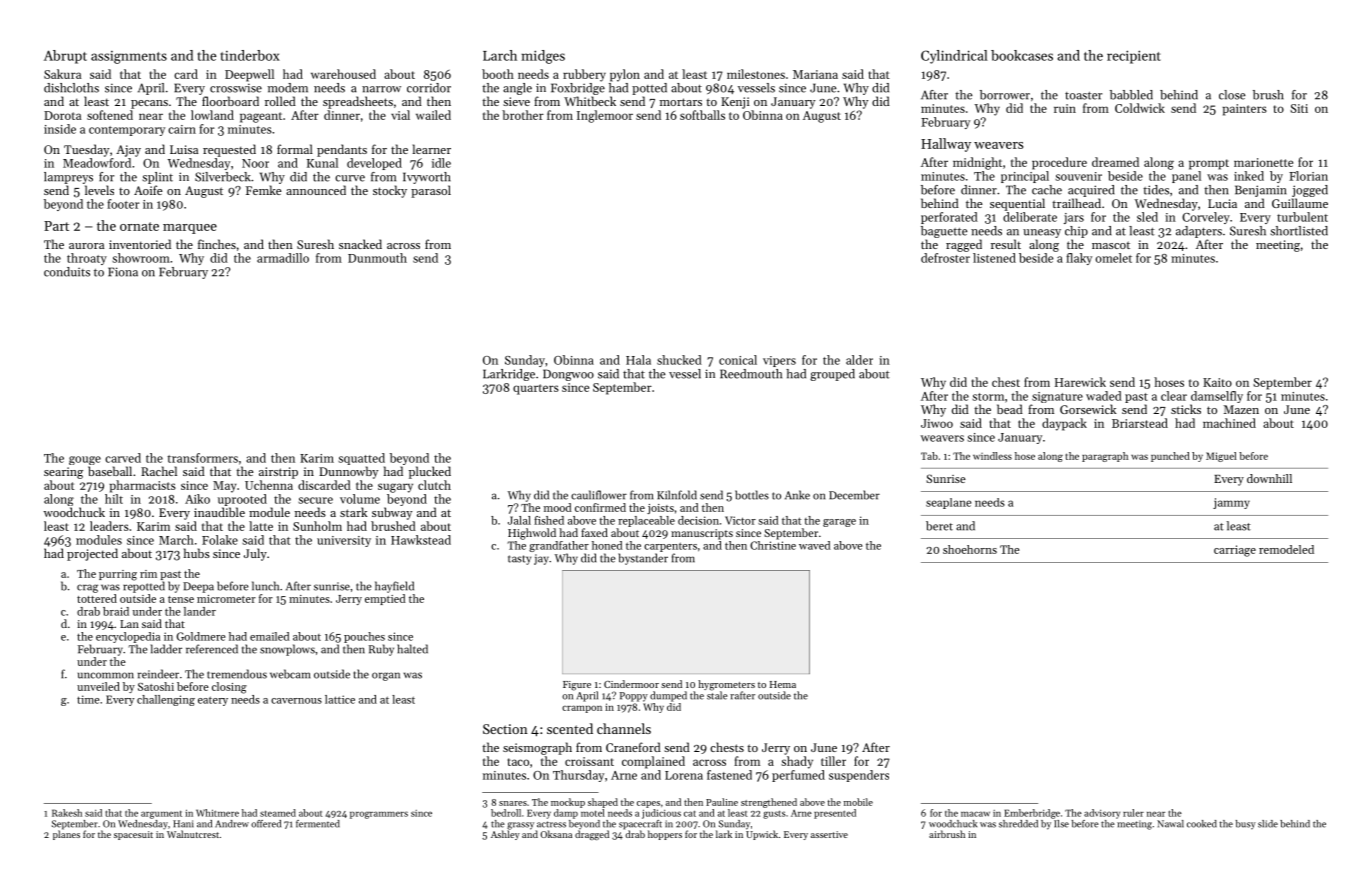 This screenshot has width=1372, height=887. Describe the element at coordinates (1235, 551) in the screenshot. I see `carriage` at that location.
